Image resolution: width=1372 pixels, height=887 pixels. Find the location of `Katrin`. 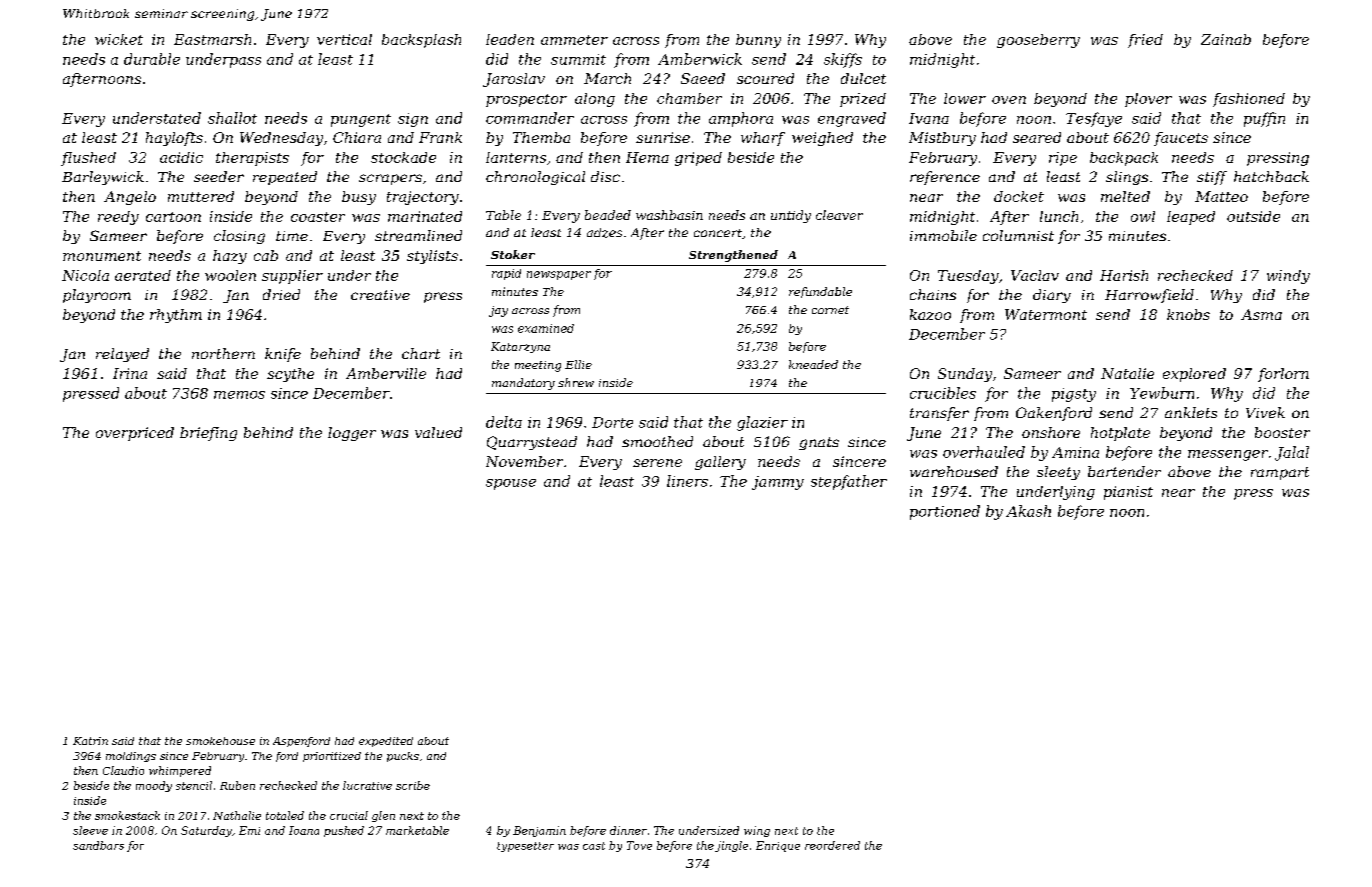

Katrin is located at coordinates (90, 741).
